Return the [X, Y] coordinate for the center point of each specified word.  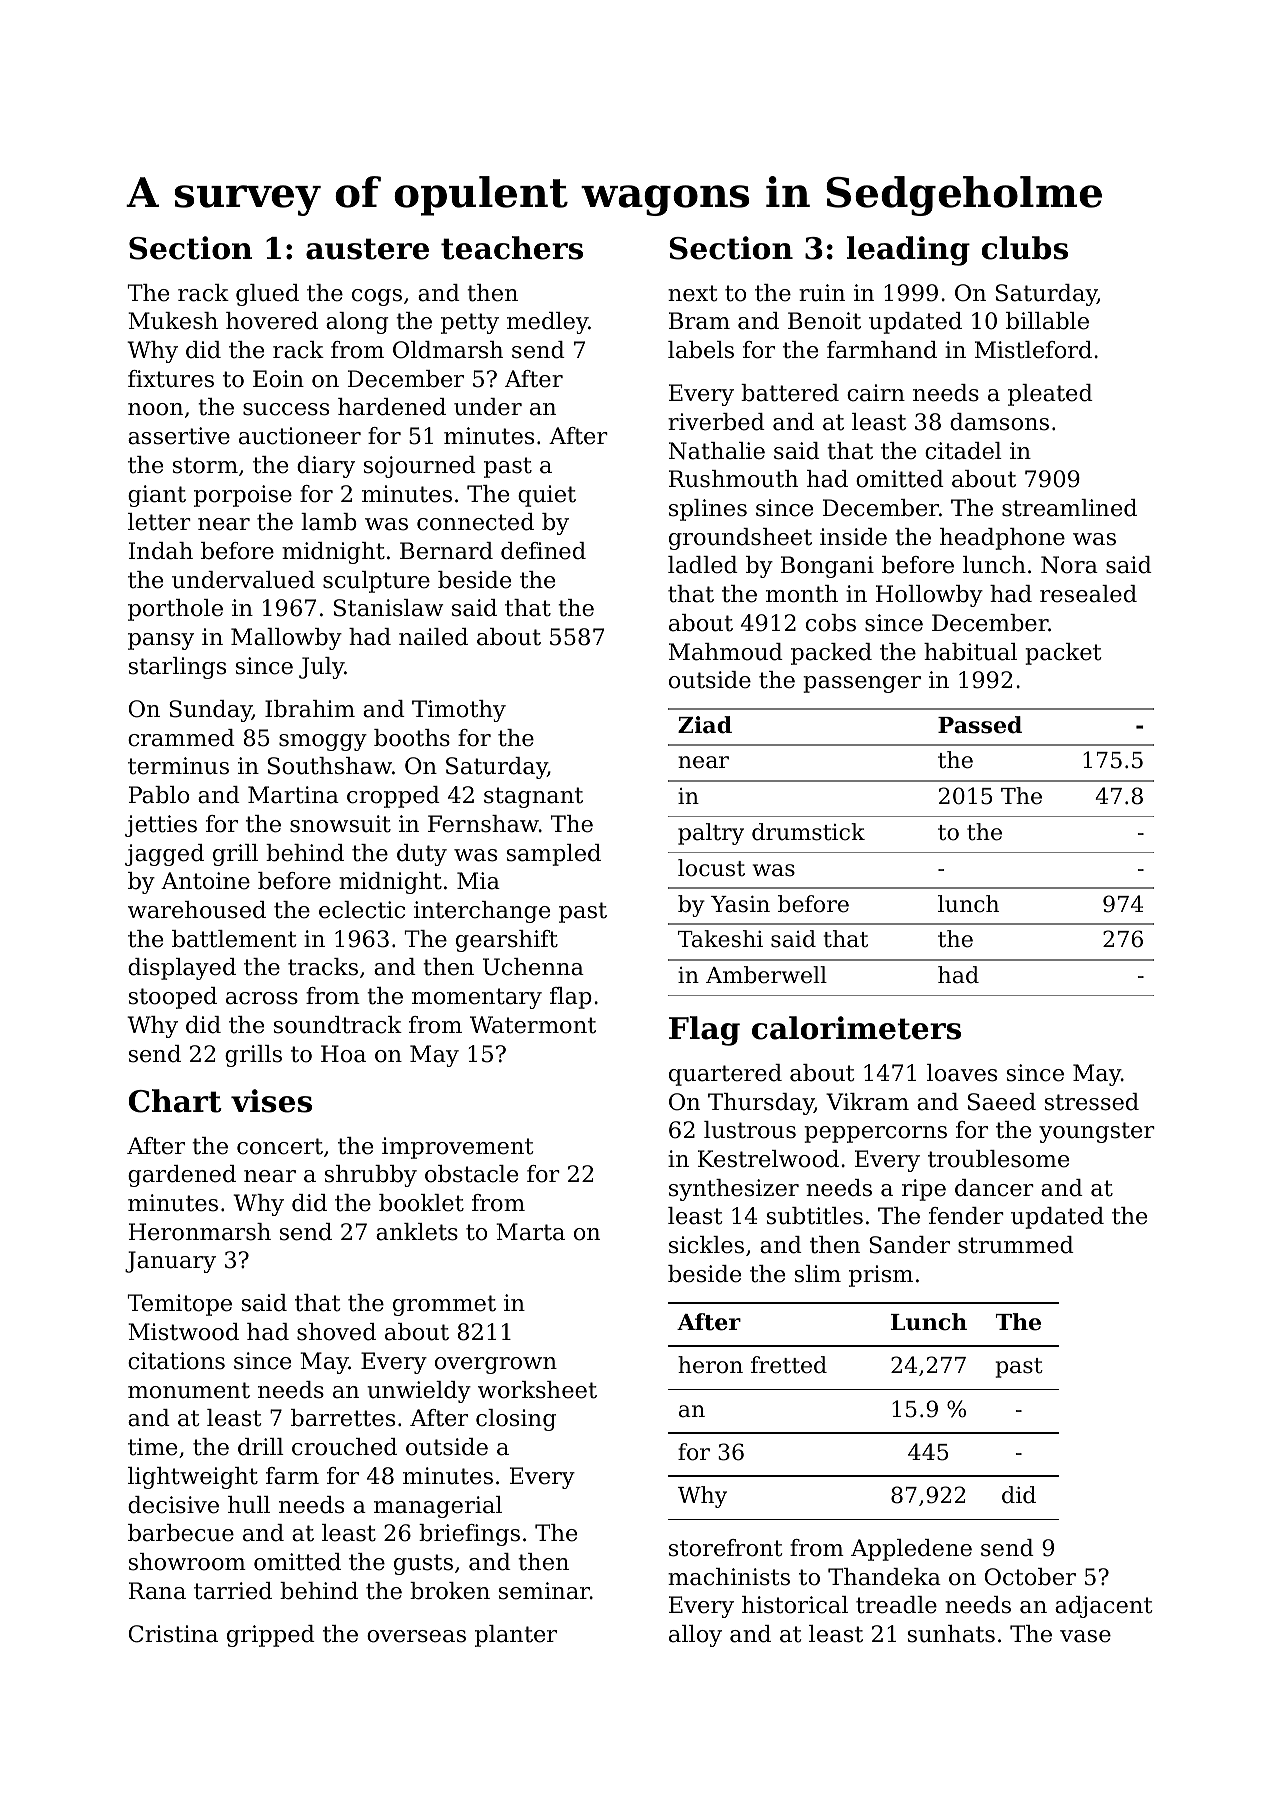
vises [271, 1101]
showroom [187, 1562]
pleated [1050, 395]
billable [1047, 321]
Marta [530, 1232]
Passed [980, 725]
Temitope [179, 1305]
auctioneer [300, 436]
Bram [699, 321]
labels [701, 350]
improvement [458, 1148]
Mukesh [173, 321]
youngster [1097, 1132]
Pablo [158, 795]
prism [881, 1276]
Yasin [740, 904]
